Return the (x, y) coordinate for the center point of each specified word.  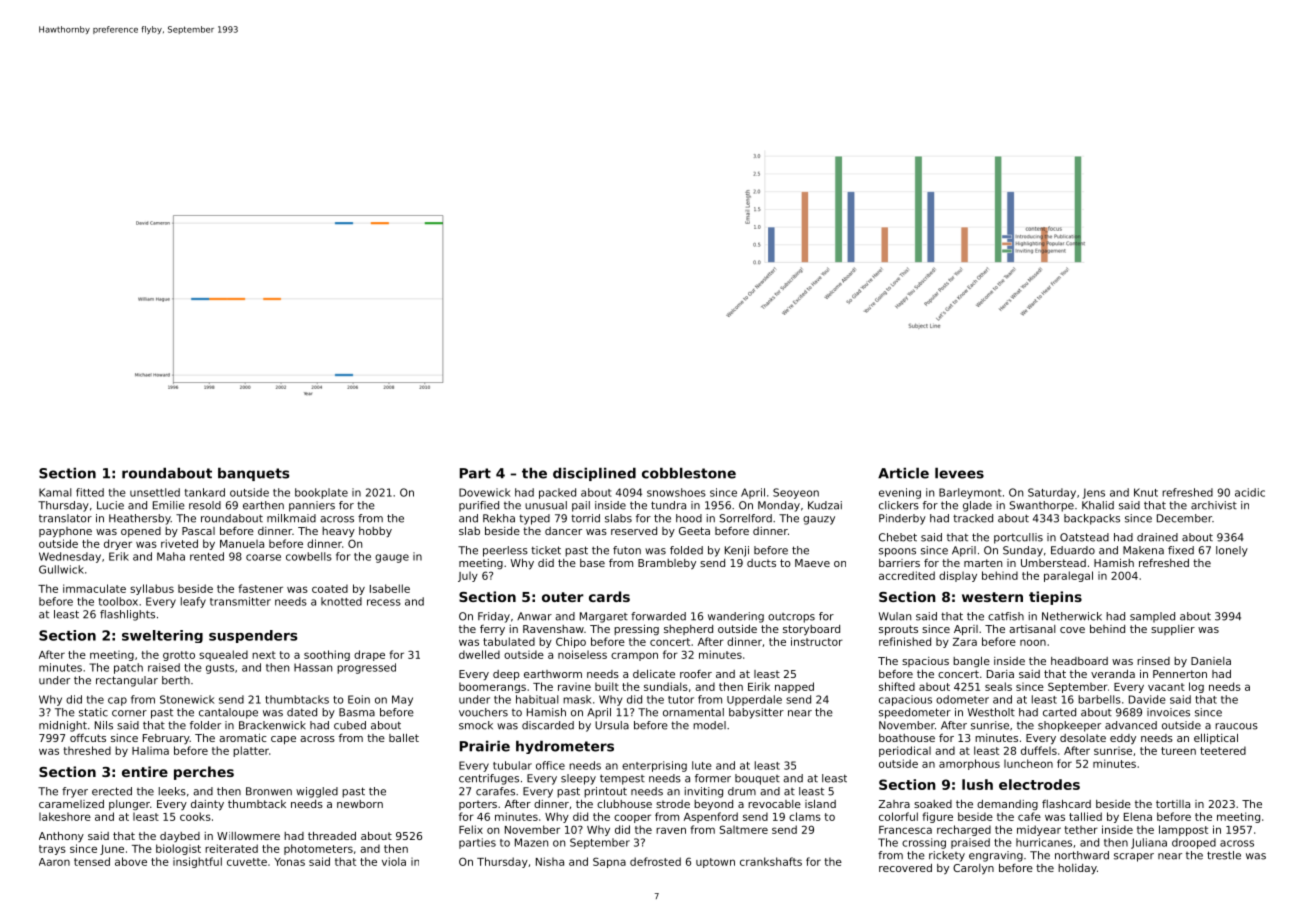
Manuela (242, 543)
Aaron (54, 862)
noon (1033, 642)
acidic (1250, 492)
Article (903, 473)
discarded (548, 725)
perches (204, 773)
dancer (563, 531)
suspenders (253, 636)
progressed (366, 668)
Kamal (55, 492)
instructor (817, 641)
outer (563, 597)
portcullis (1018, 538)
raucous (1236, 726)
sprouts (898, 630)
